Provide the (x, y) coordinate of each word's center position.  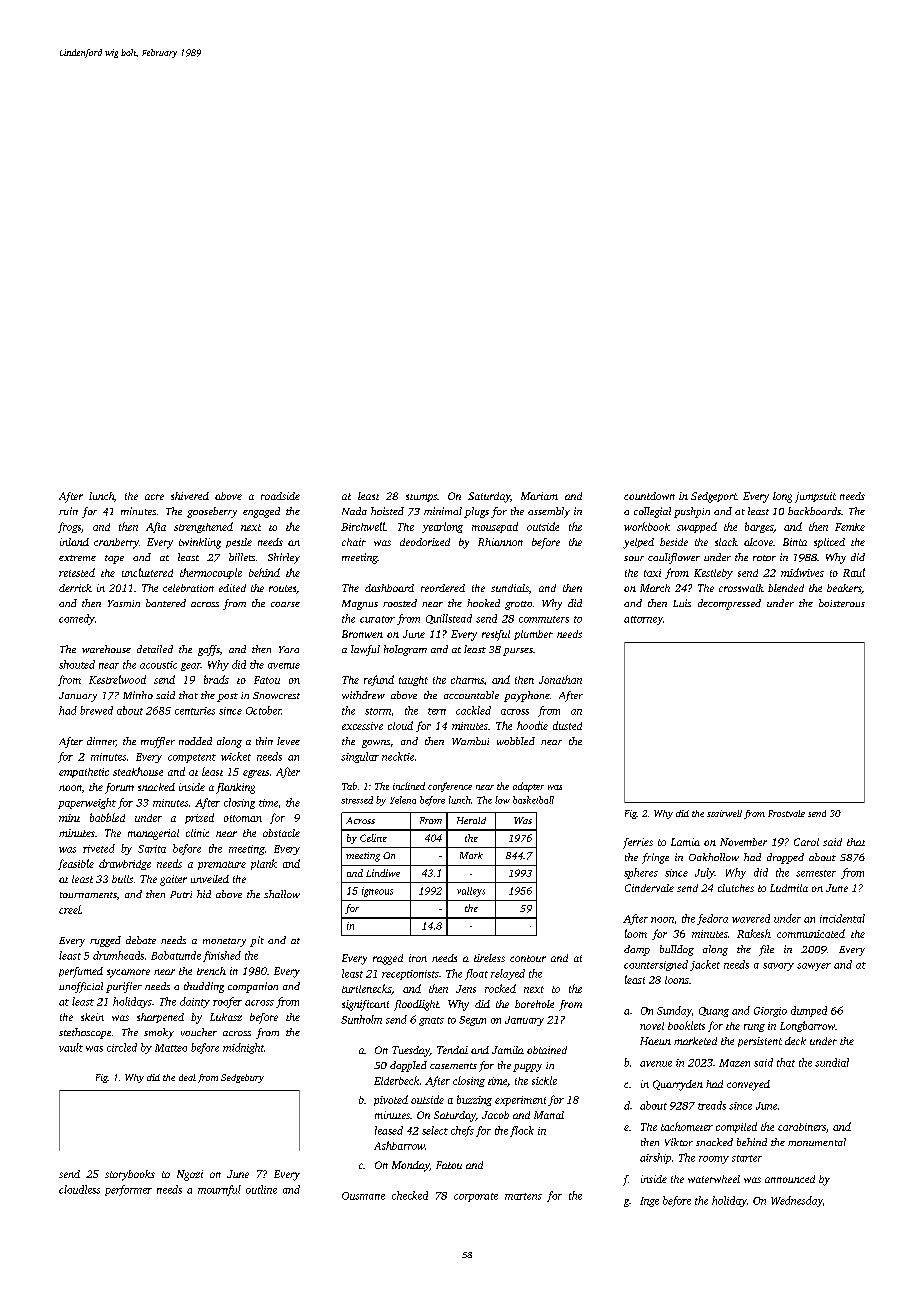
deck (795, 1041)
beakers (844, 588)
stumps (421, 498)
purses (518, 652)
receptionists (410, 975)
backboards (814, 511)
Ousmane (363, 1196)
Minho (138, 695)
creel (70, 909)
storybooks (130, 1175)
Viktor (679, 1142)
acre (154, 497)
